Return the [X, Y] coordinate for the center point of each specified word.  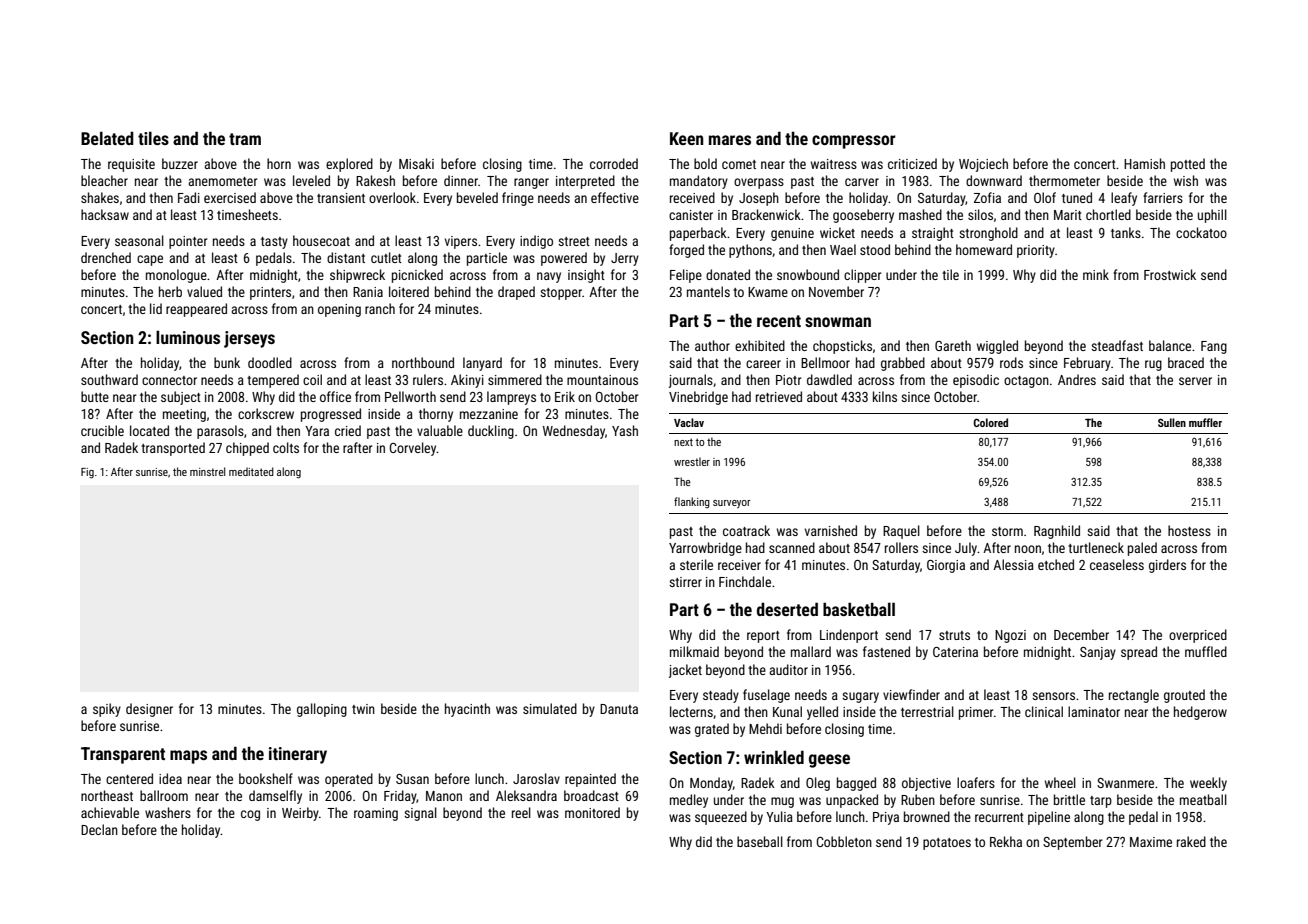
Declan [99, 829]
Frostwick [1170, 274]
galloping [322, 710]
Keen [686, 138]
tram [245, 139]
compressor [854, 142]
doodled [270, 362]
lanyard [482, 364]
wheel [1060, 782]
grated [712, 730]
